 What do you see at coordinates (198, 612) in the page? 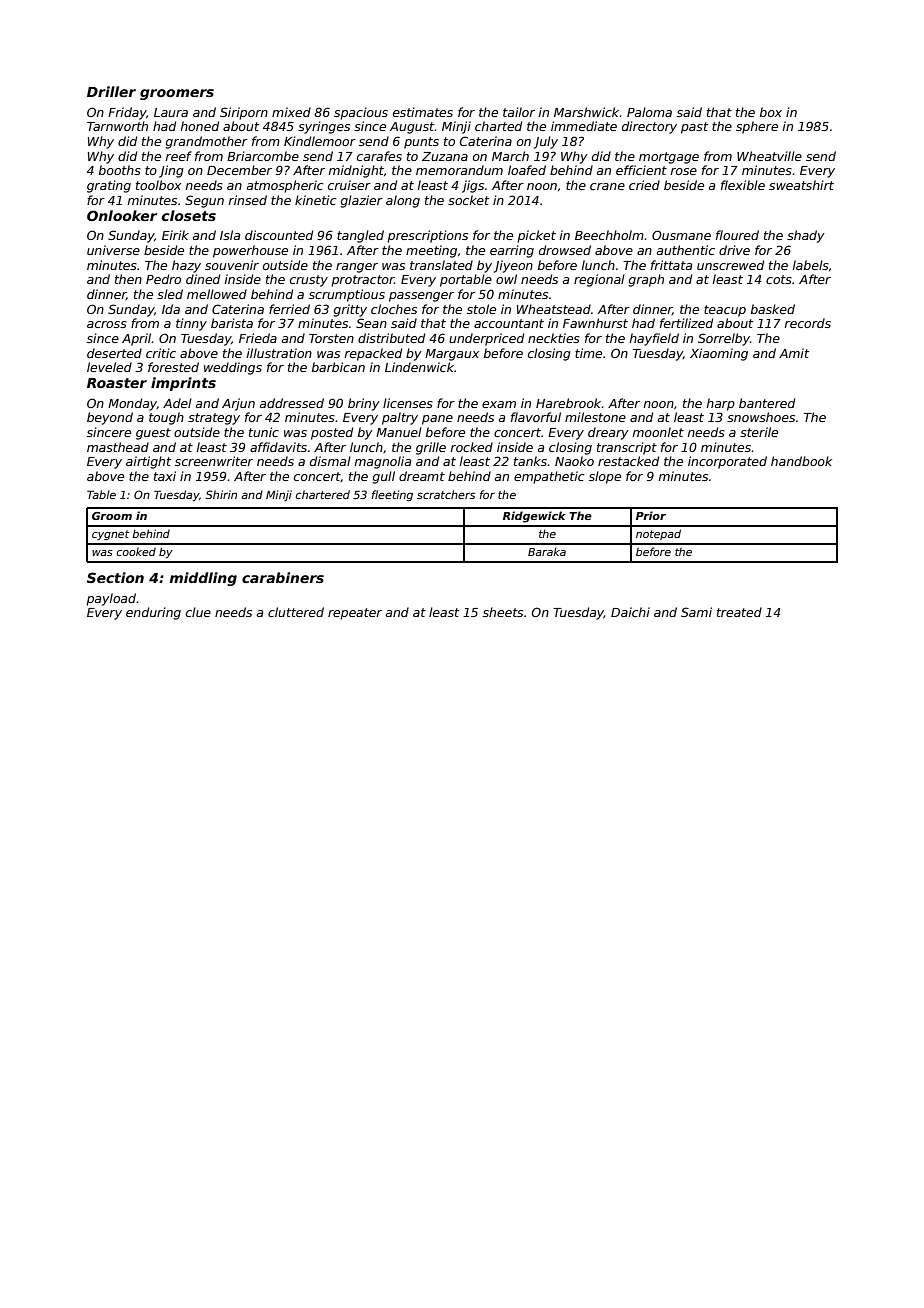
I see `clue` at bounding box center [198, 612].
